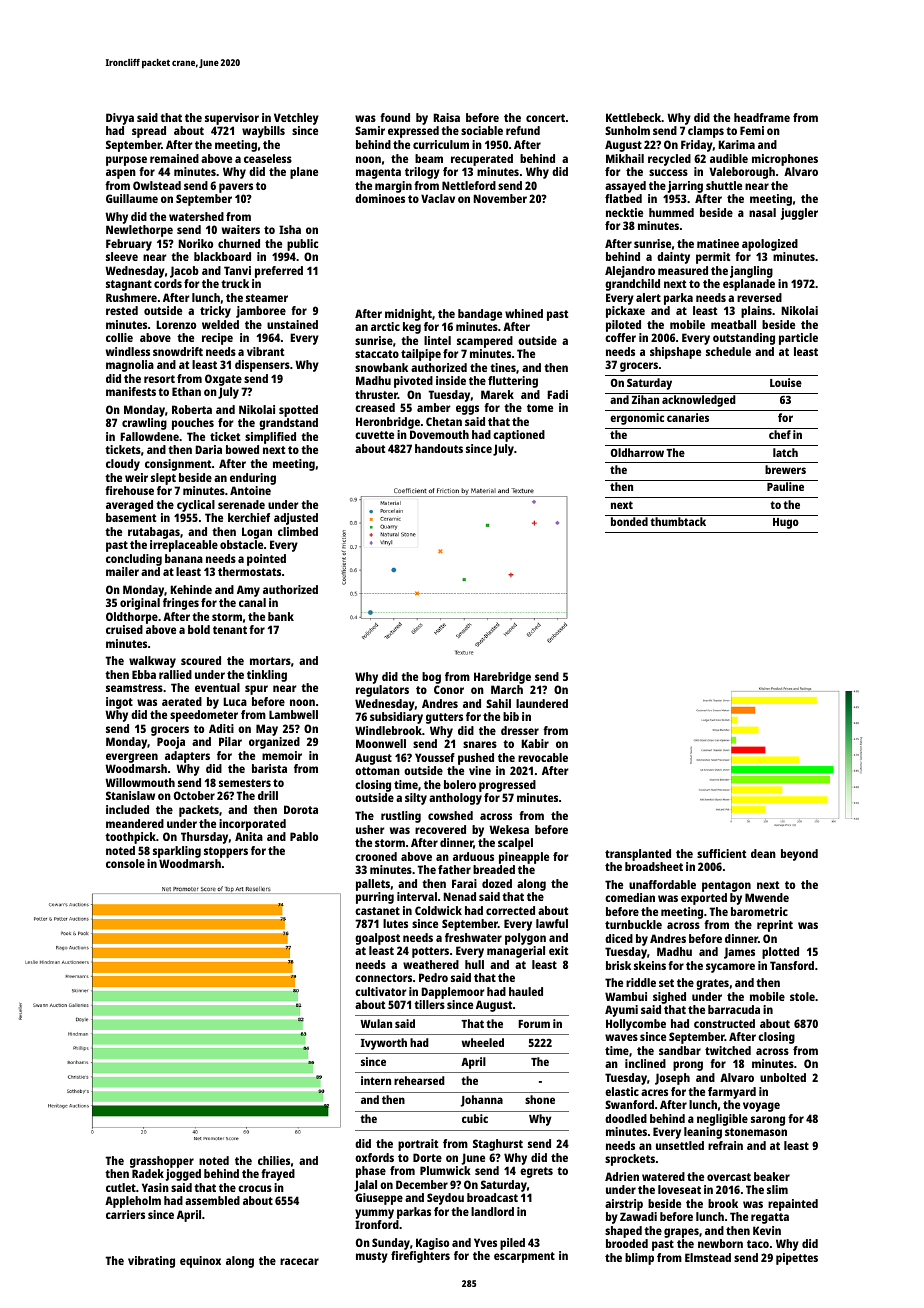  Describe the element at coordinates (132, 198) in the page. I see `Guillaume` at that location.
